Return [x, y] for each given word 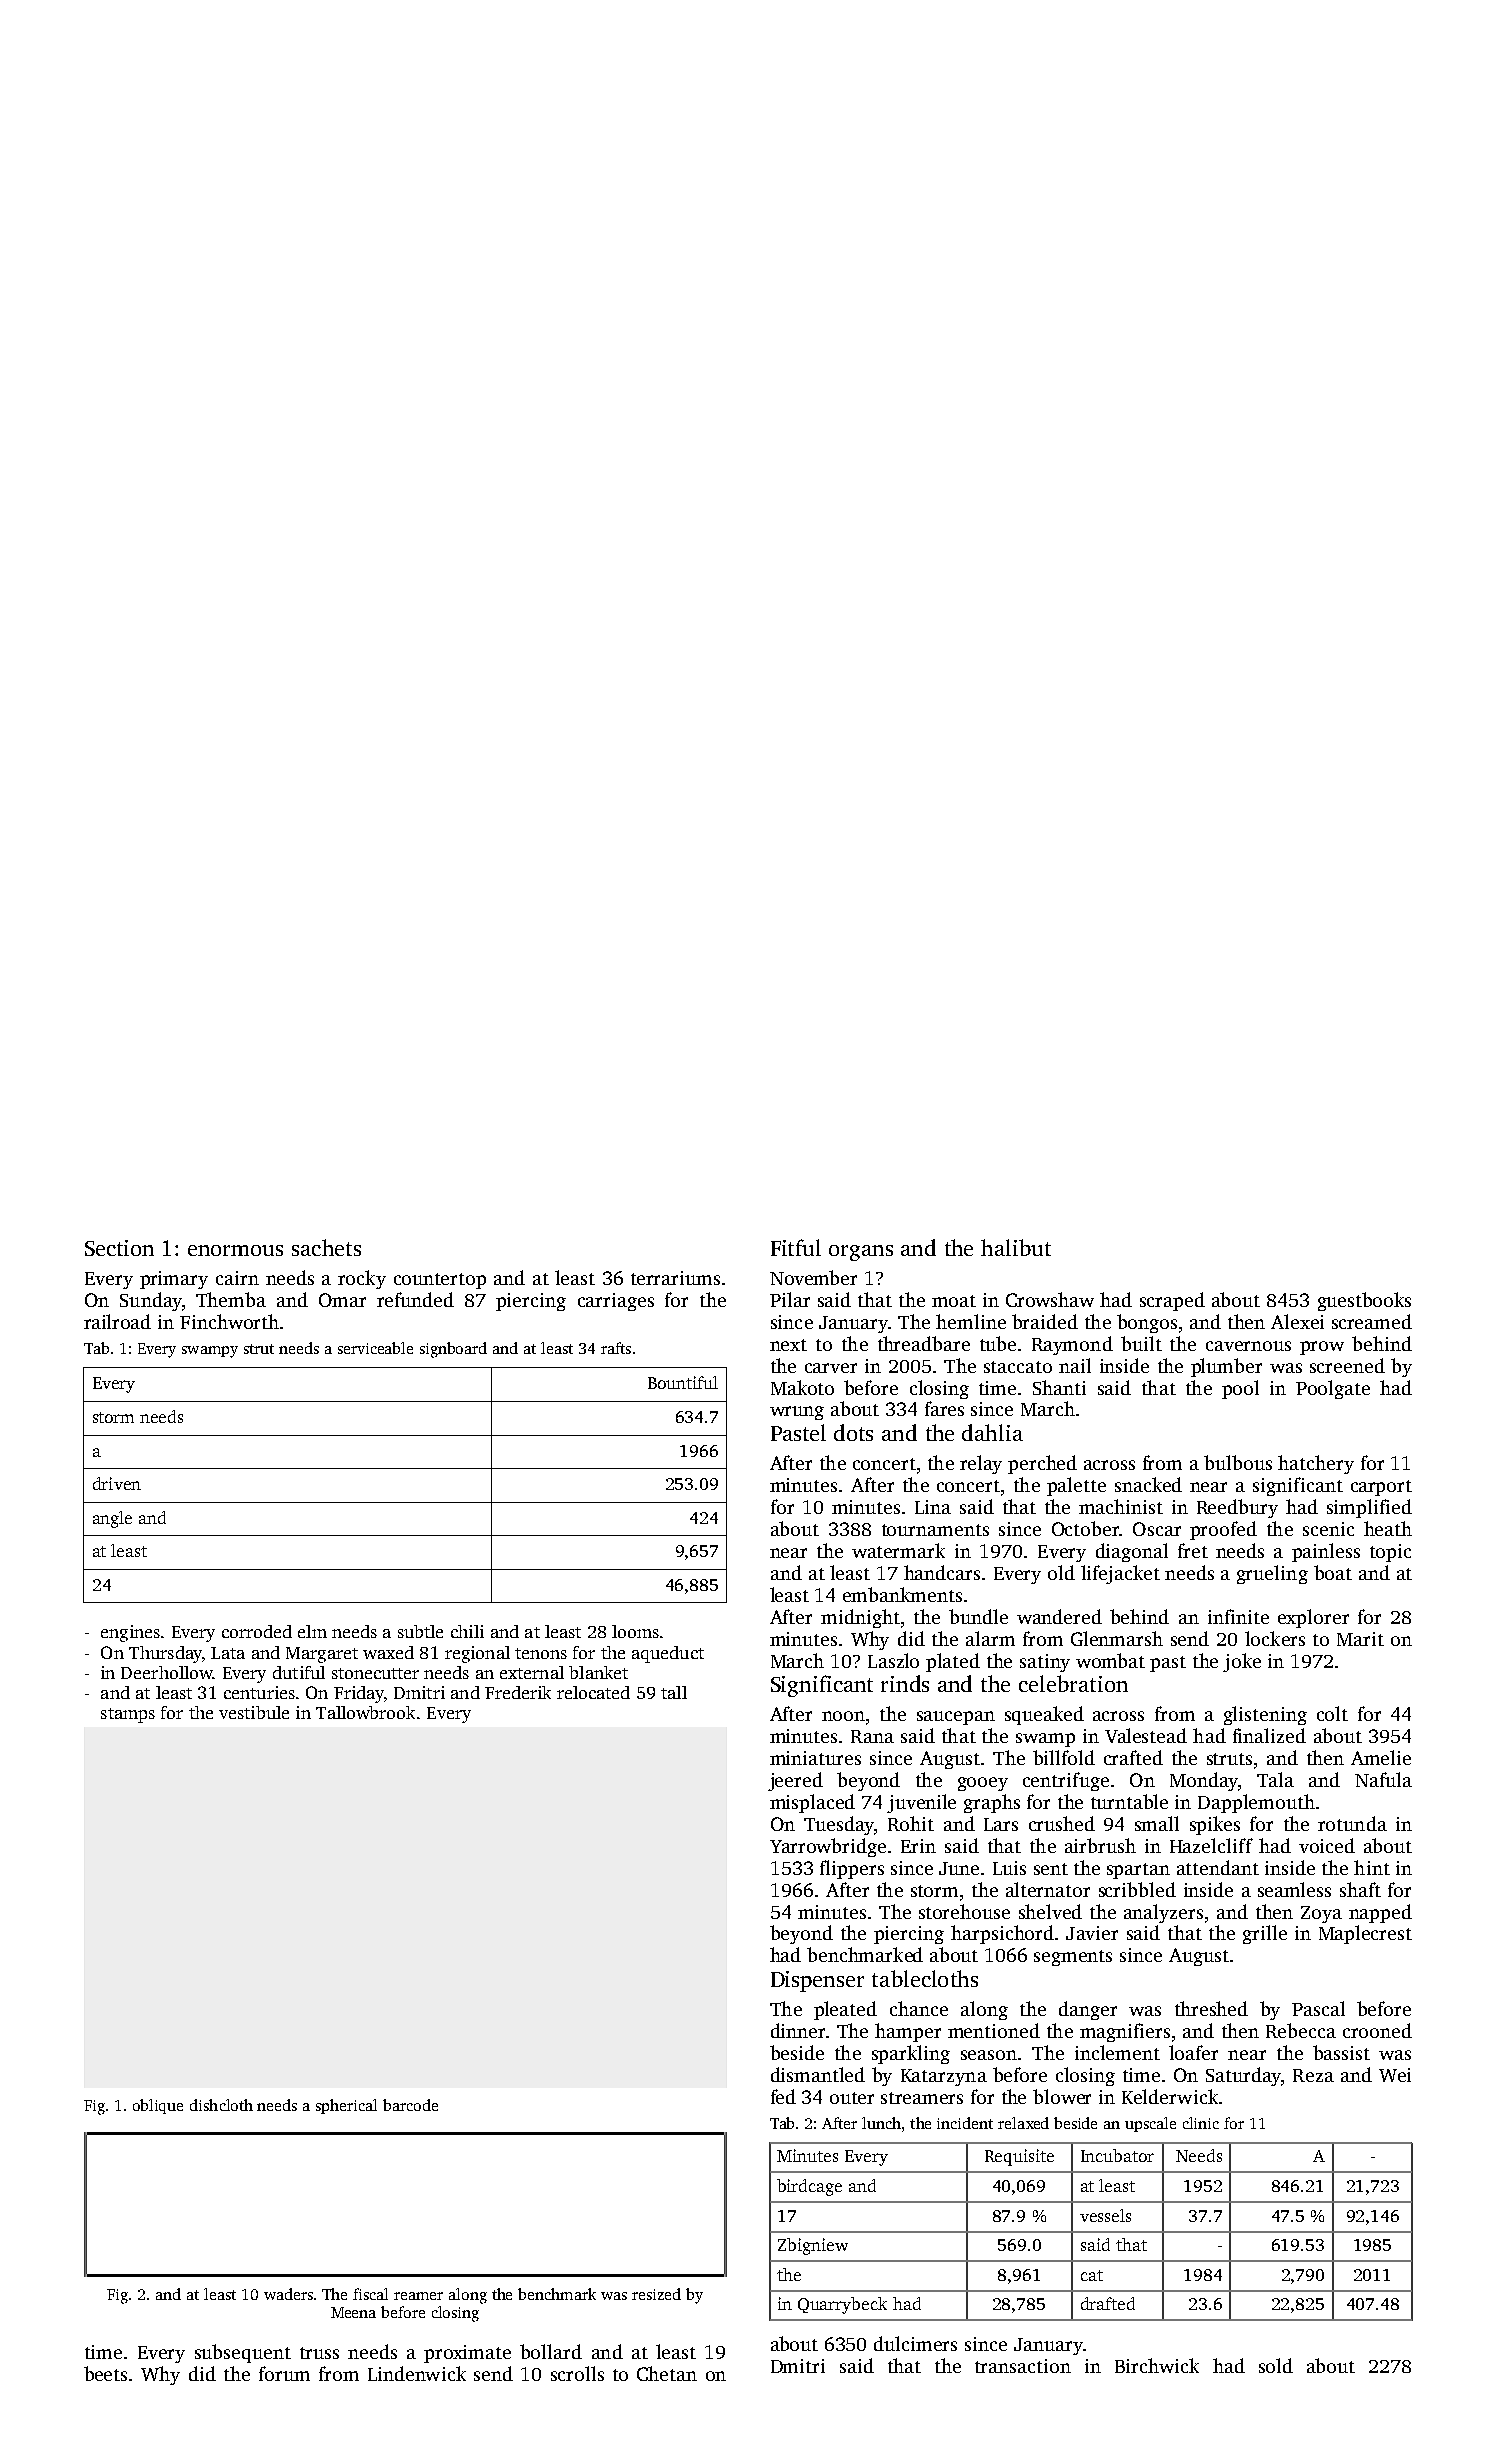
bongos [1147, 1323]
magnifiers [1125, 2032]
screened [1347, 1365]
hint [1372, 1867]
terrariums [675, 1278]
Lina [933, 1507]
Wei [1395, 2075]
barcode [410, 2105]
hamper [908, 2032]
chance [919, 2008]
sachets [326, 1247]
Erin [918, 1846]
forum [284, 2373]
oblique [158, 2106]
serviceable [375, 1348]
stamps [128, 1715]
